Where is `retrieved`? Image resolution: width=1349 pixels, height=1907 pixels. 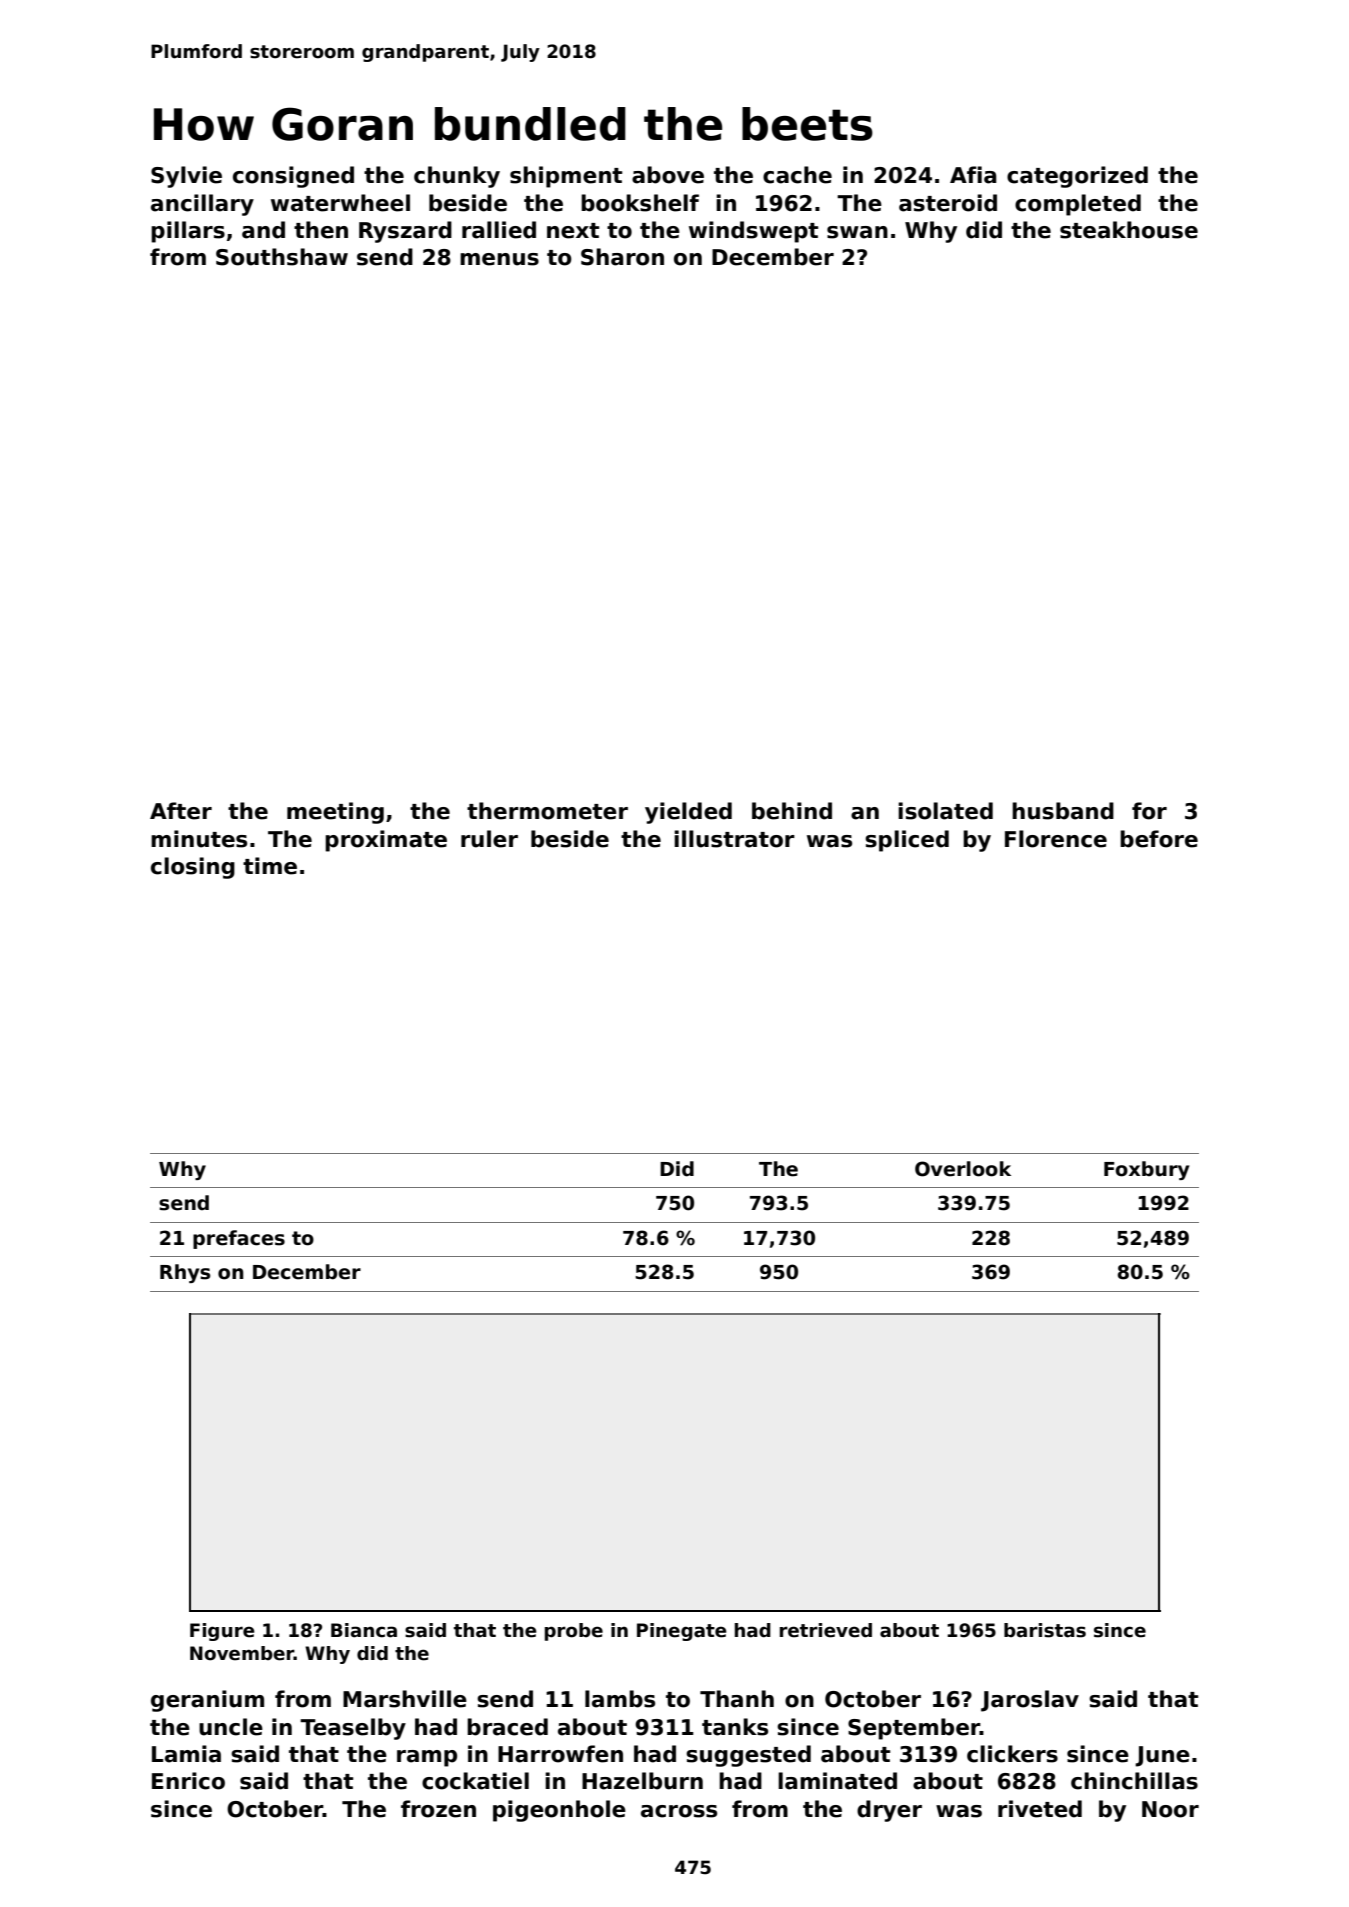 retrieved is located at coordinates (826, 1630).
